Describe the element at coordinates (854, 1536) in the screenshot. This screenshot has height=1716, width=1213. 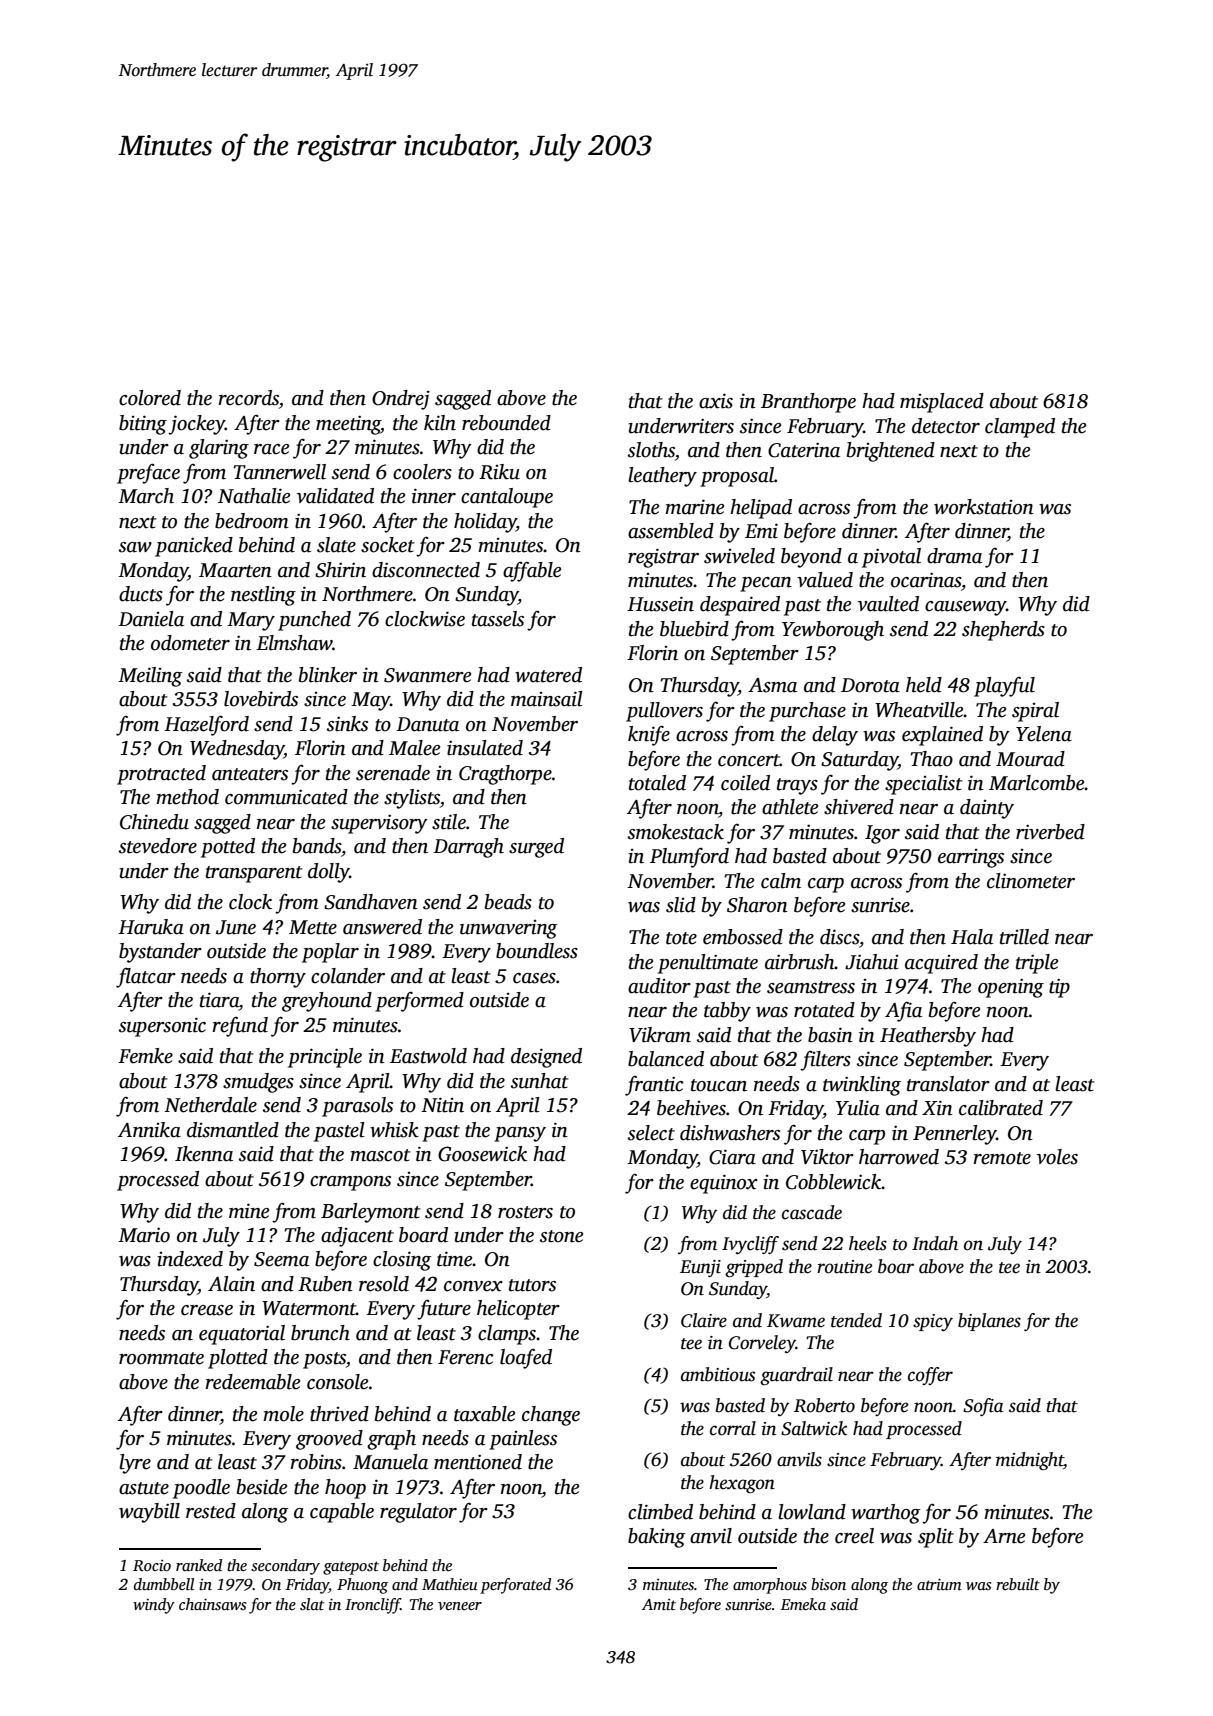
I see `creel` at that location.
